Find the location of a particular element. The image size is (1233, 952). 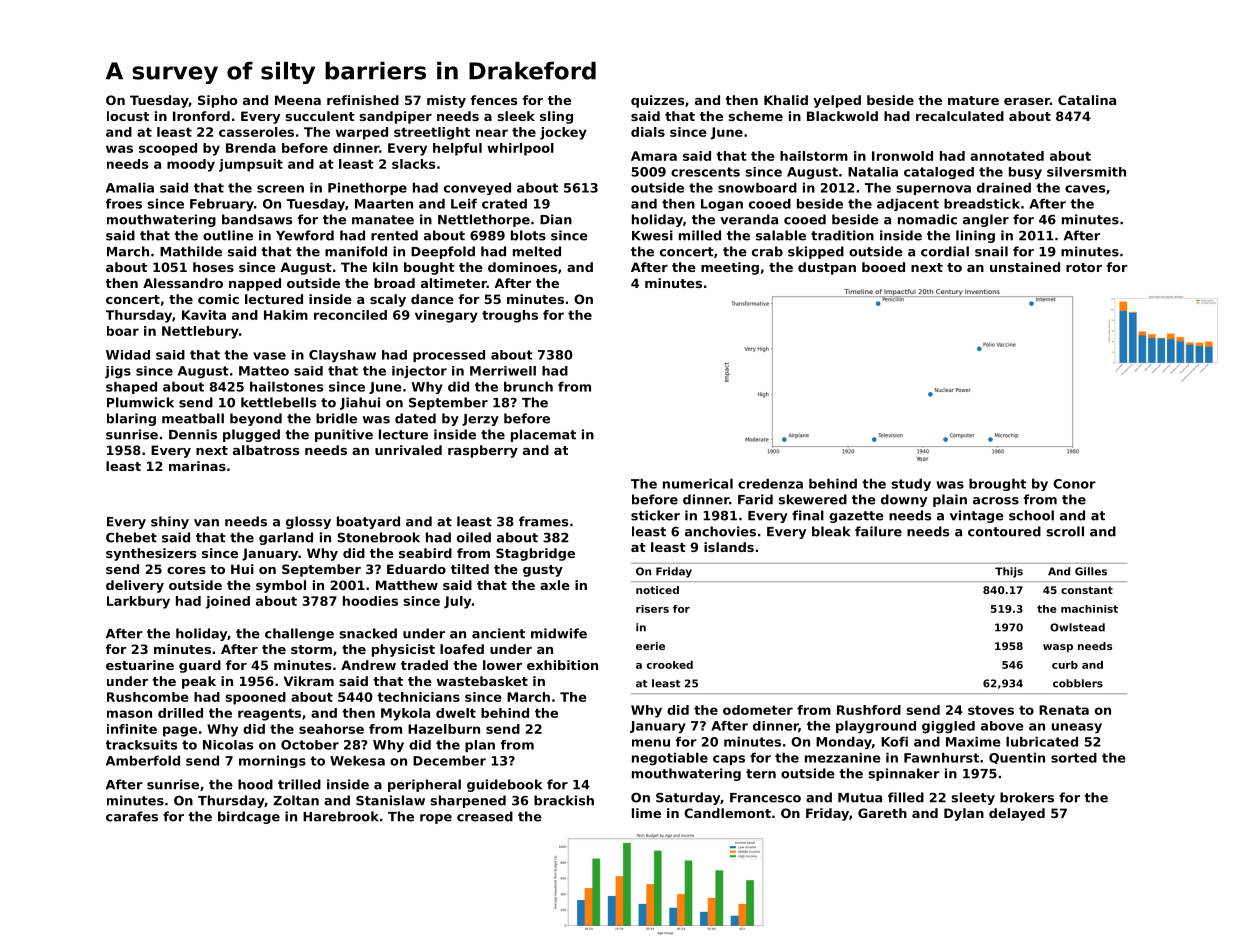

Blackwold is located at coordinates (842, 116).
